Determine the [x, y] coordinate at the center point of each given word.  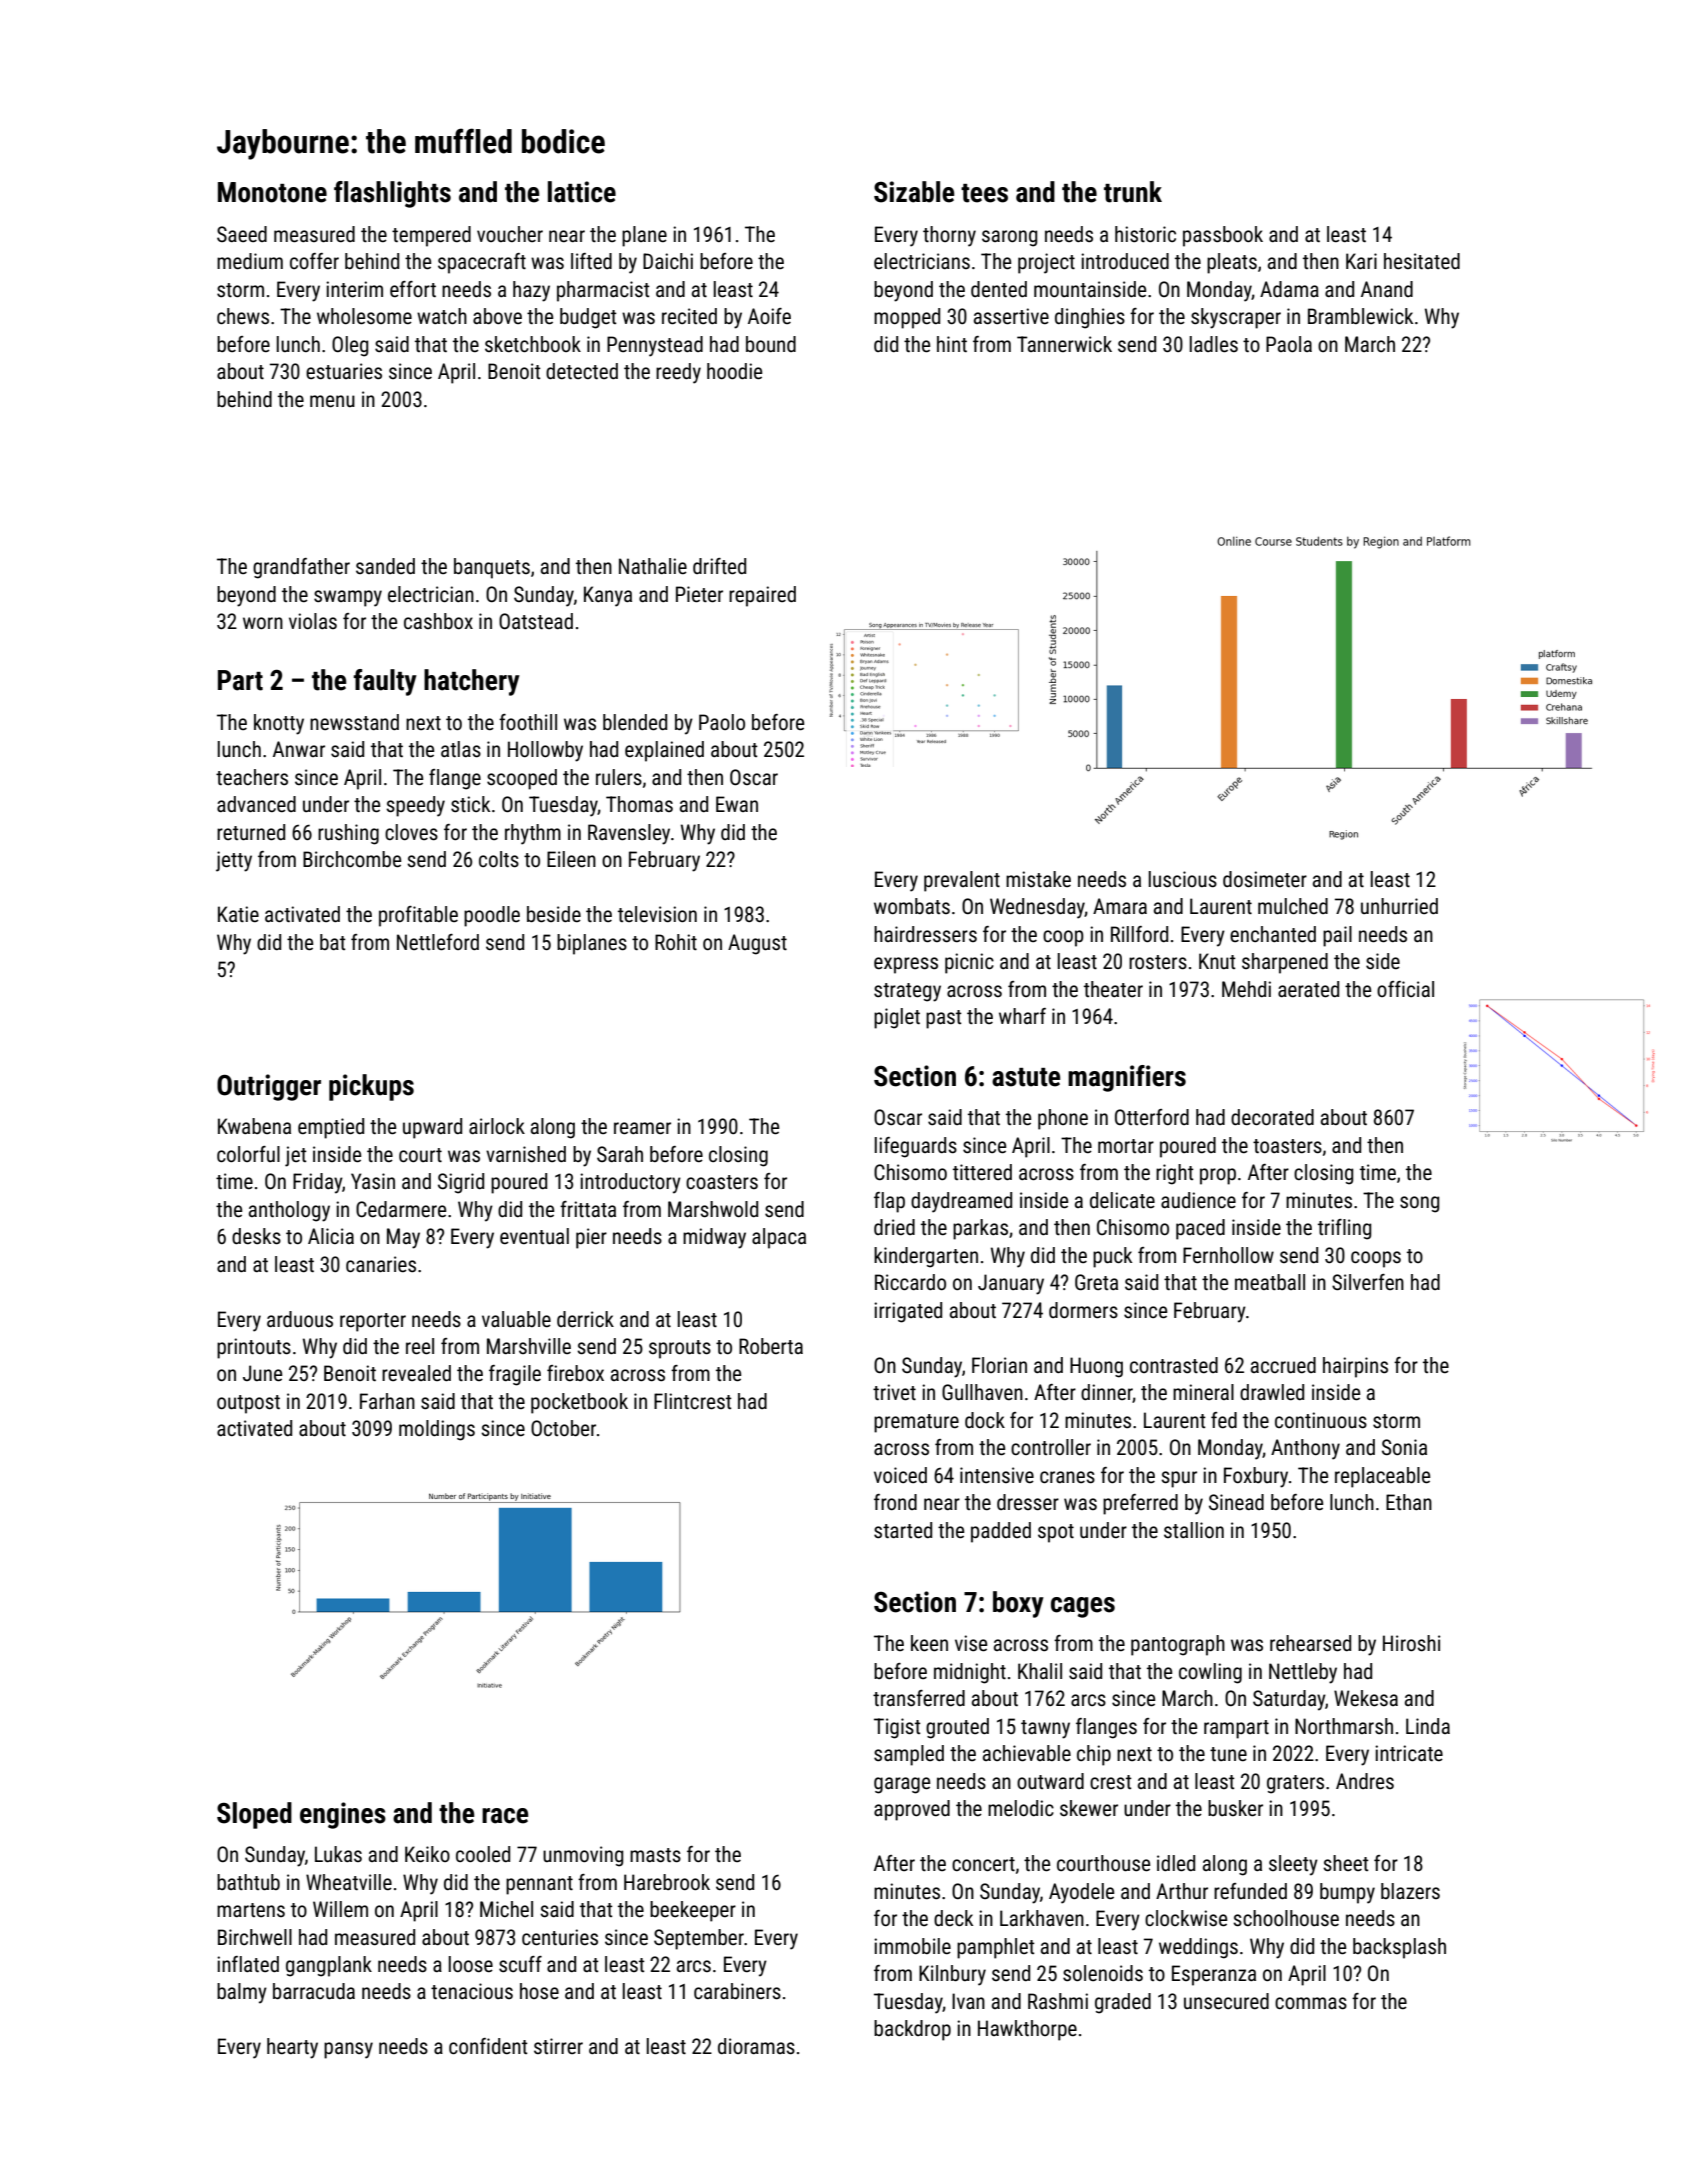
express [906, 965]
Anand [1387, 289]
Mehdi [1246, 989]
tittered [982, 1172]
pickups [371, 1087]
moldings [437, 1430]
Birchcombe [352, 859]
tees [984, 193]
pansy [348, 2050]
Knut [1217, 961]
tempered [431, 236]
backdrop [912, 2030]
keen [929, 1643]
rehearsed [1310, 1643]
